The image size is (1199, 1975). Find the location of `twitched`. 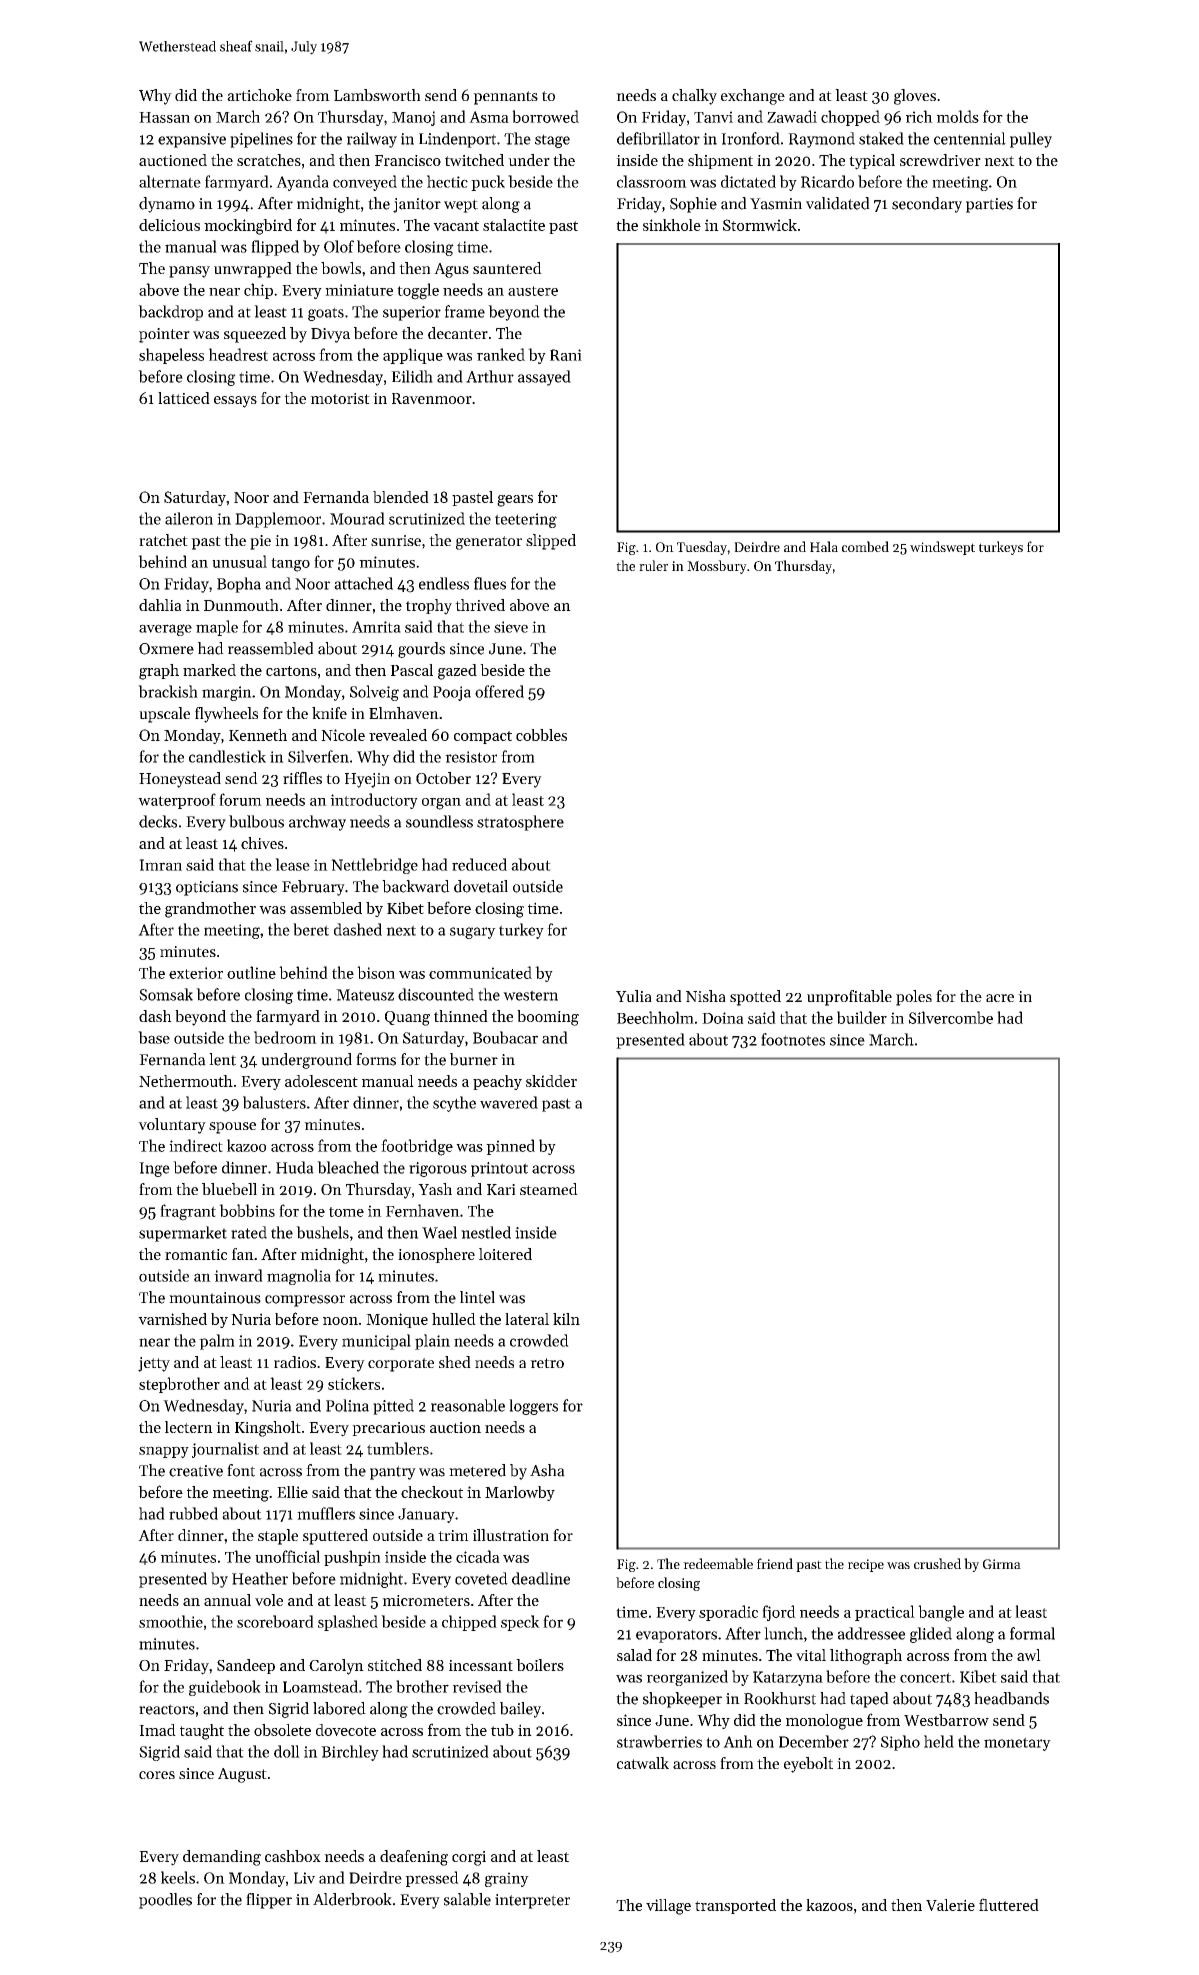

twitched is located at coordinates (474, 160).
